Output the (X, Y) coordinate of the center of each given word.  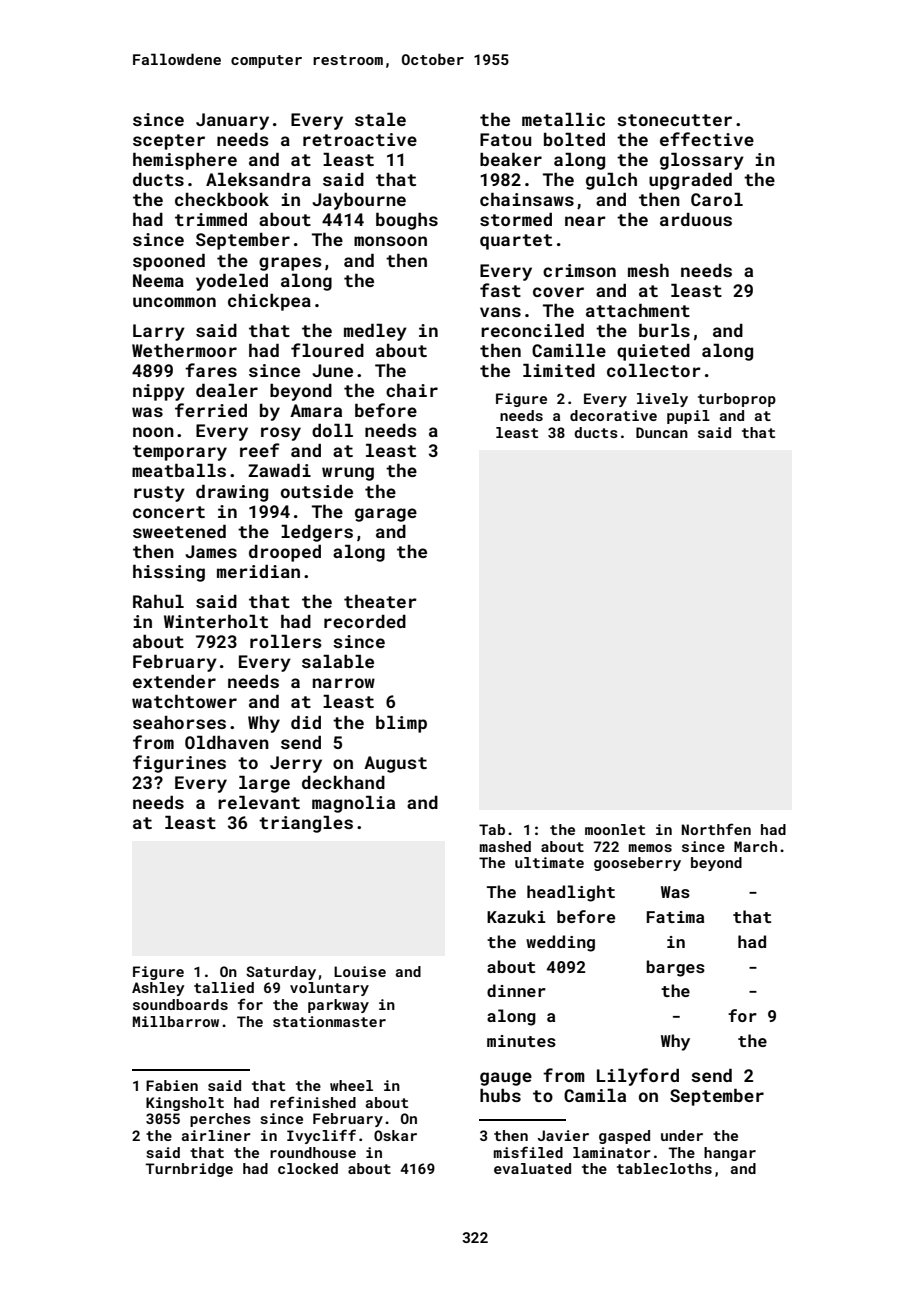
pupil (688, 417)
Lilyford (638, 1077)
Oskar (395, 1135)
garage (386, 515)
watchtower (184, 701)
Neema (158, 280)
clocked (308, 1168)
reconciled (532, 330)
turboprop (737, 400)
